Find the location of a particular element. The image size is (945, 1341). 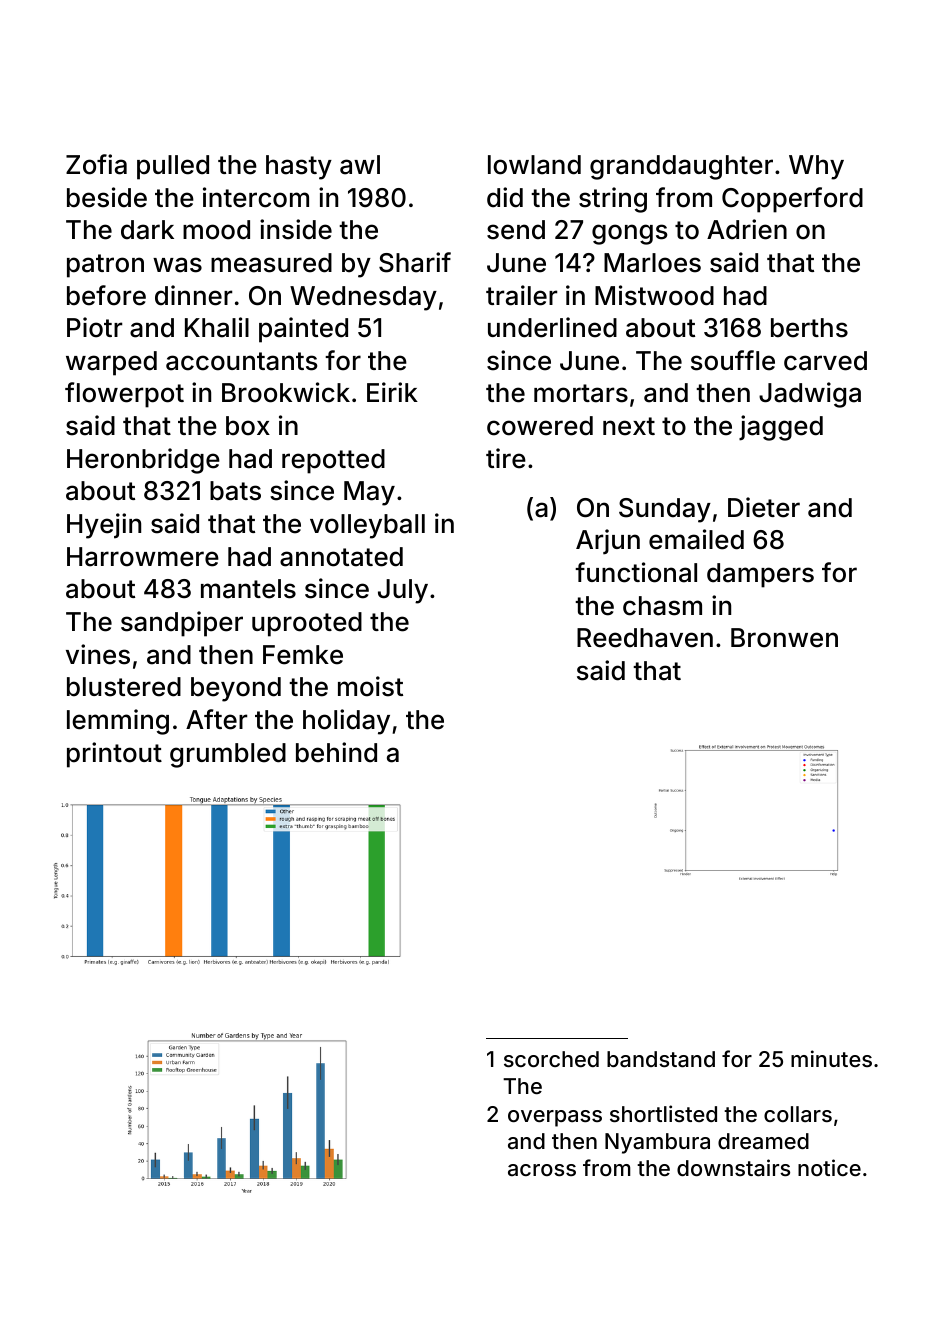

awl is located at coordinates (360, 165).
